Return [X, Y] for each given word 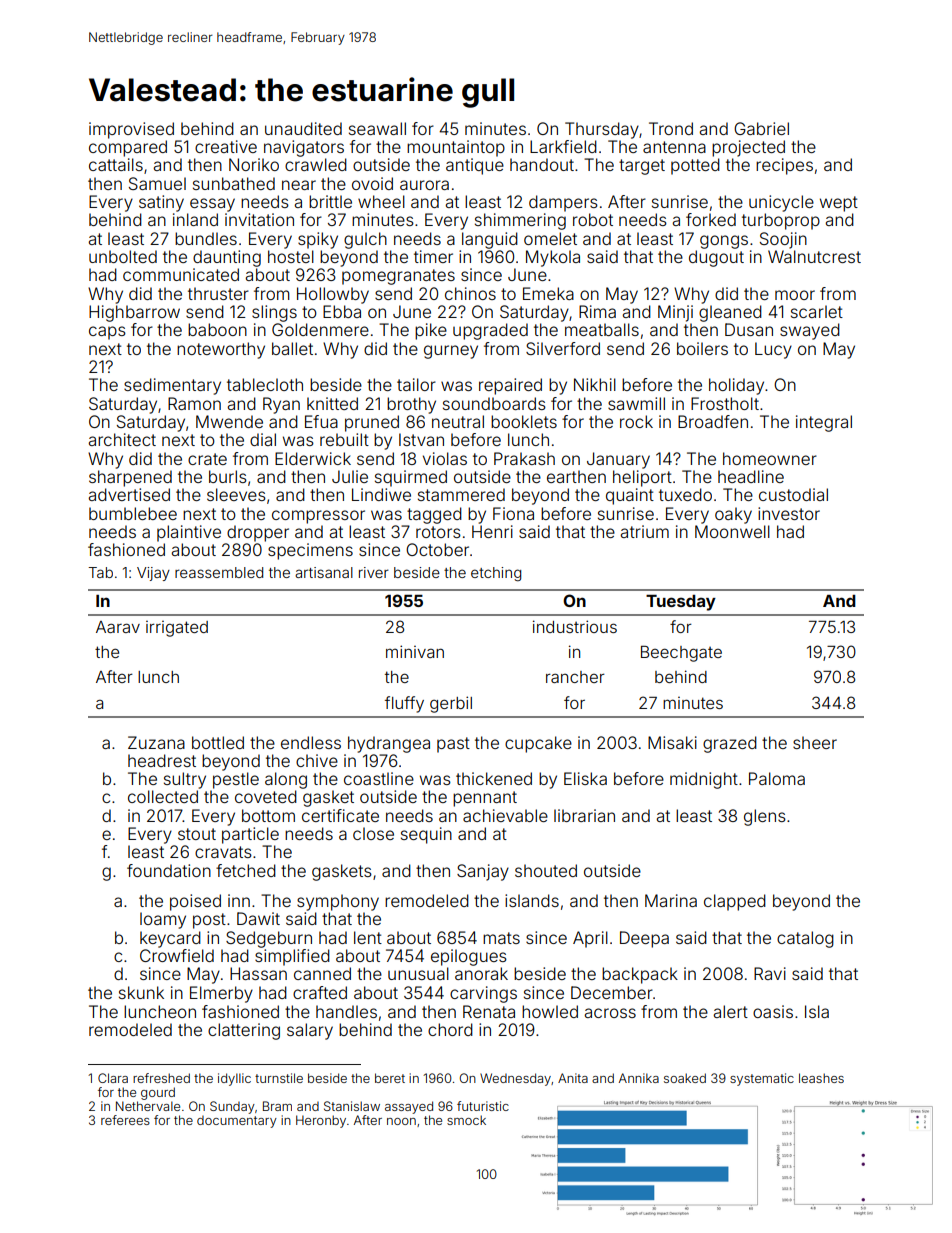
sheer [815, 742]
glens [765, 817]
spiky [318, 240]
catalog [805, 939]
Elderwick [313, 458]
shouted [546, 870]
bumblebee [133, 513]
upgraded [490, 331]
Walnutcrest [814, 256]
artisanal [324, 572]
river [374, 572]
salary [310, 1031]
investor [789, 513]
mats [501, 938]
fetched [246, 870]
